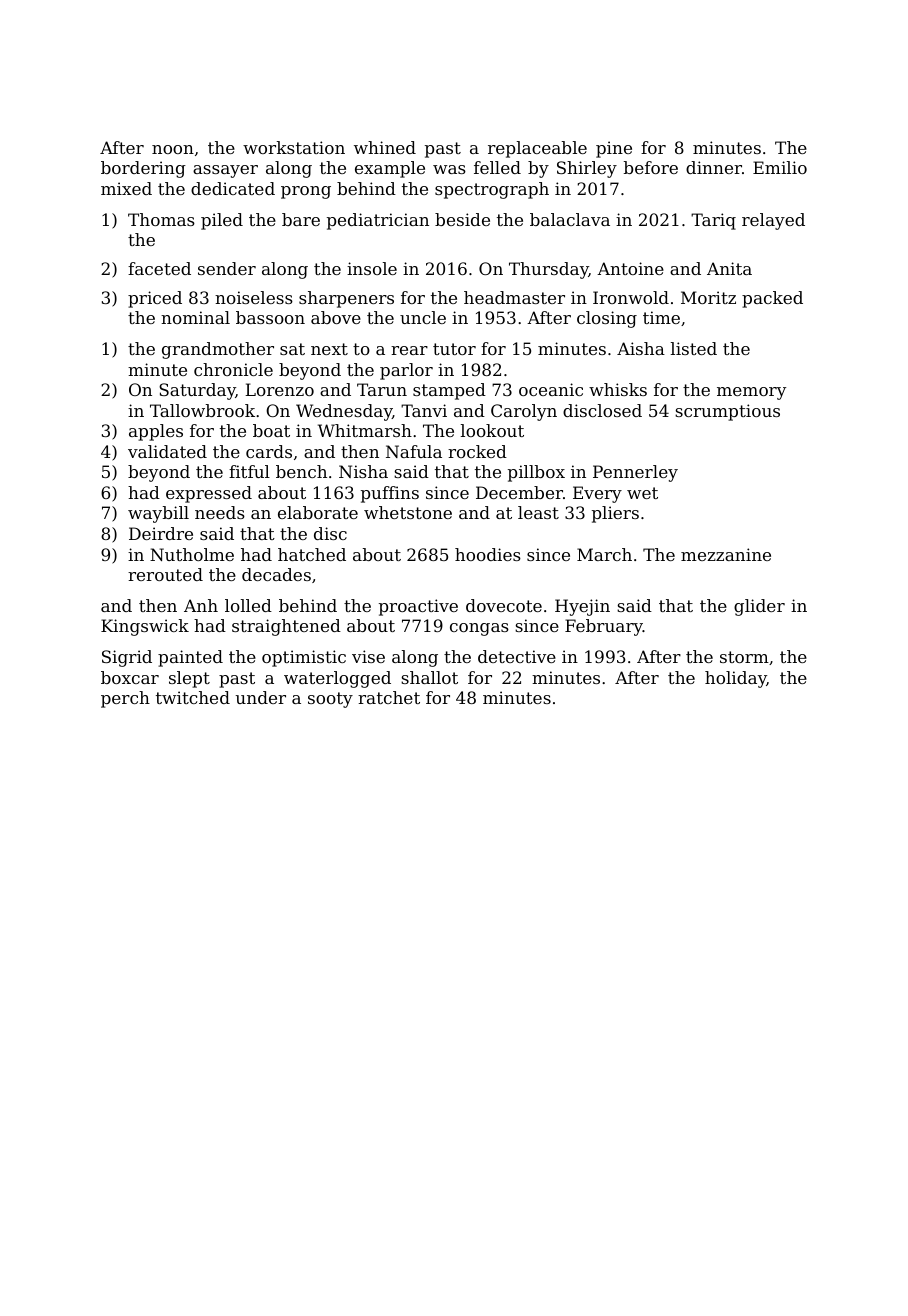 This document has width=908, height=1316. What do you see at coordinates (130, 677) in the document?
I see `boxcar` at bounding box center [130, 677].
